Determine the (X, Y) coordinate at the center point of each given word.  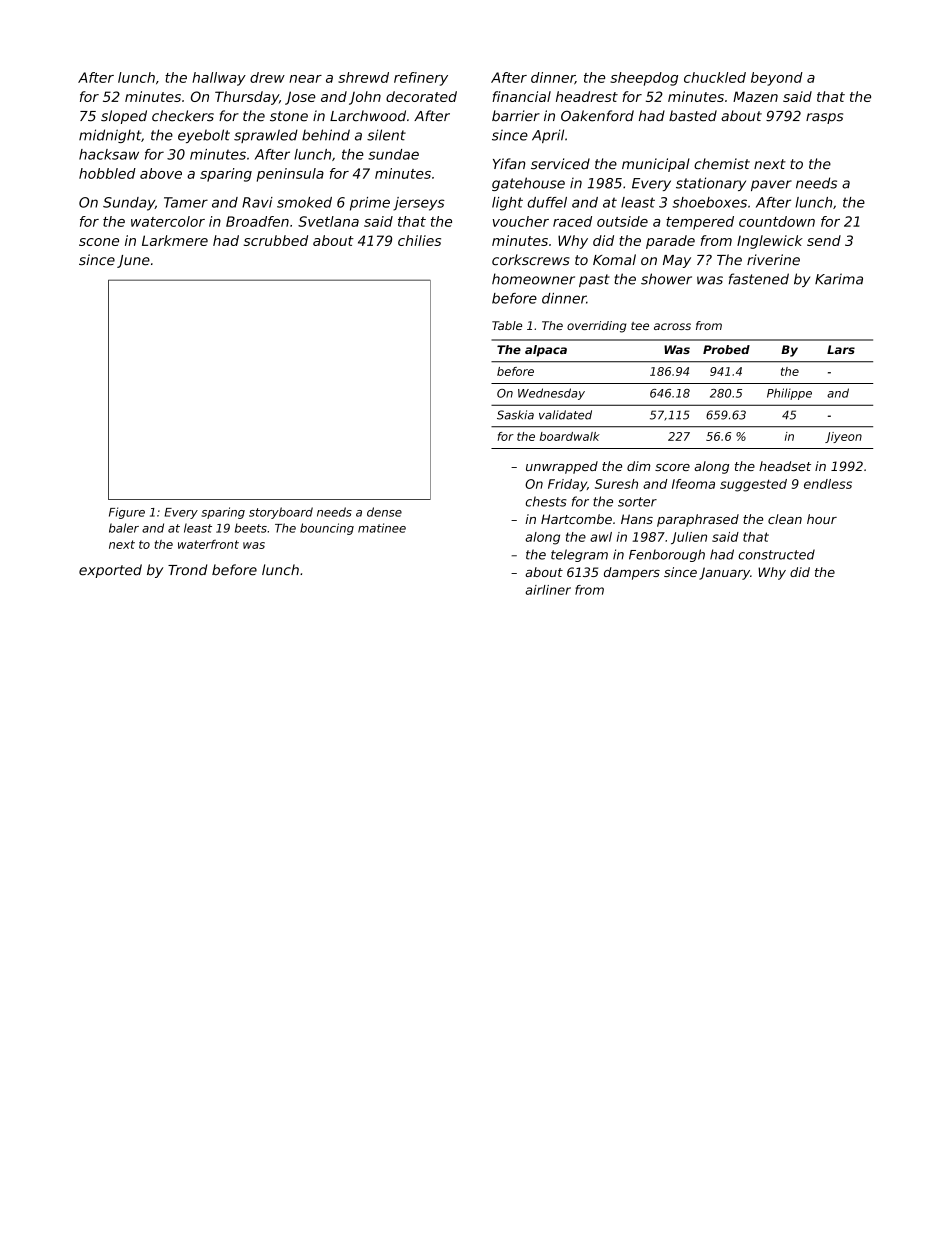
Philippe (789, 394)
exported (110, 571)
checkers (183, 116)
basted (693, 116)
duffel (547, 202)
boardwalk (570, 436)
